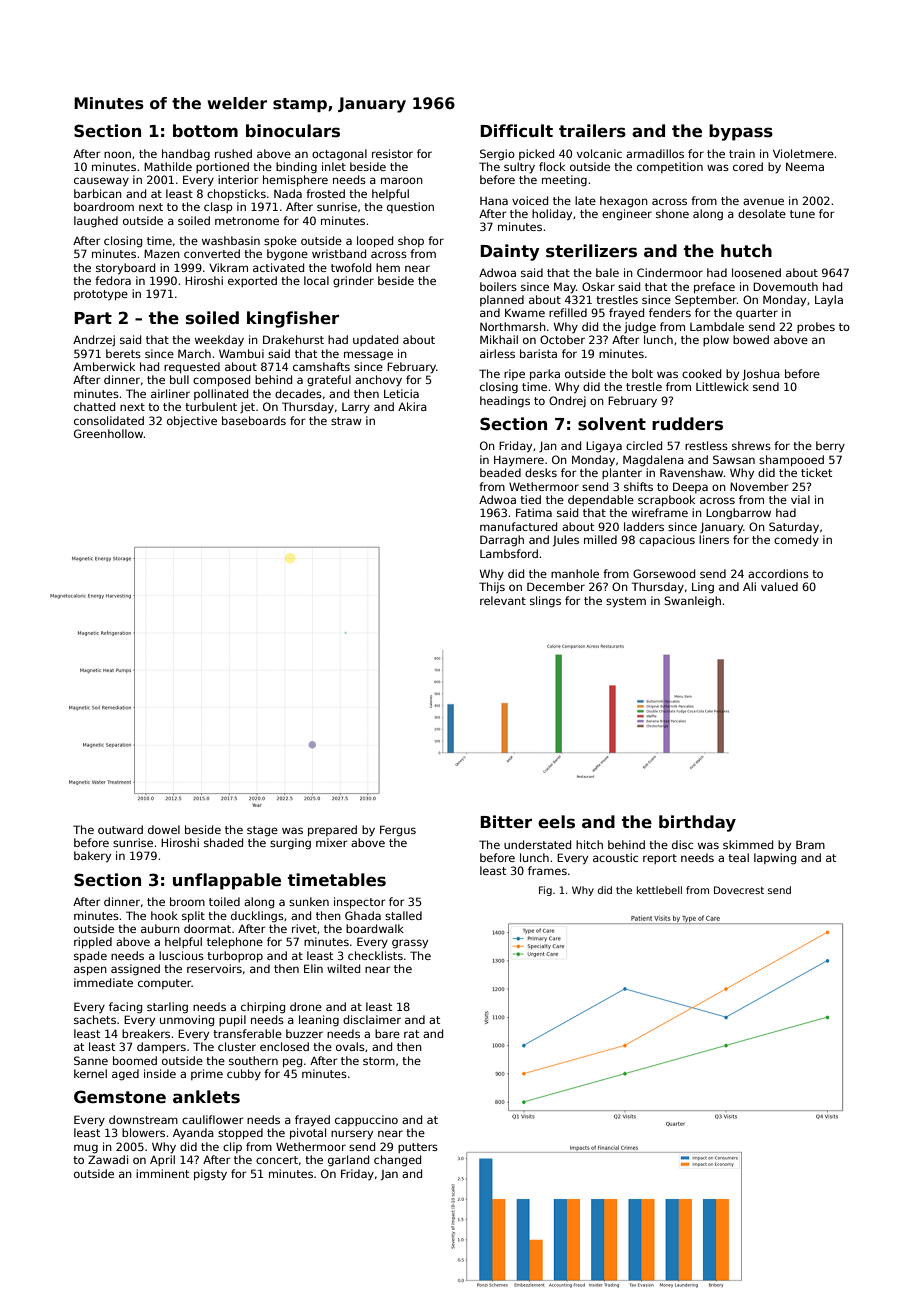 This screenshot has width=924, height=1308. Describe the element at coordinates (143, 1119) in the screenshot. I see `downstream` at that location.
